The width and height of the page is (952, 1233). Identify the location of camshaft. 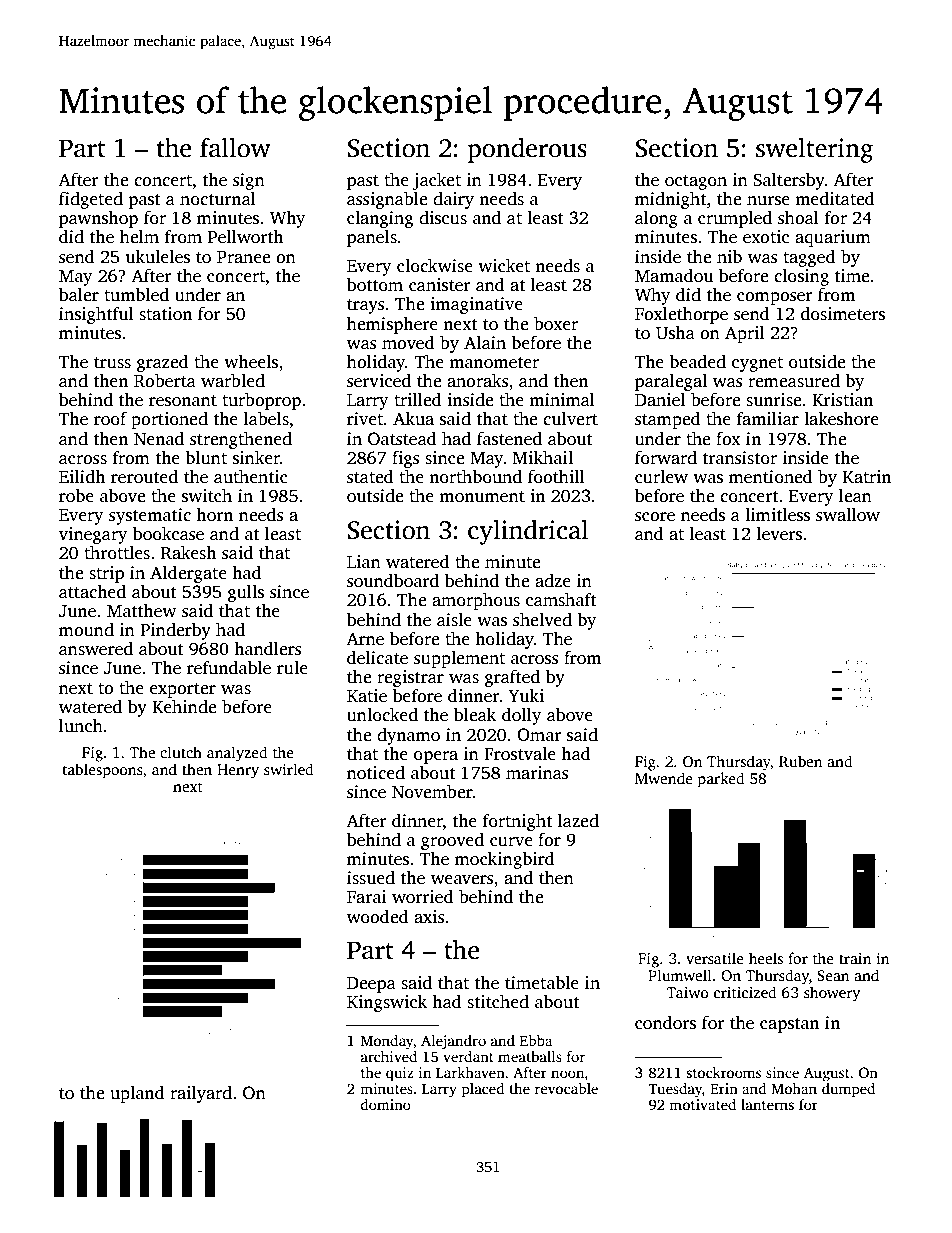
(561, 599).
